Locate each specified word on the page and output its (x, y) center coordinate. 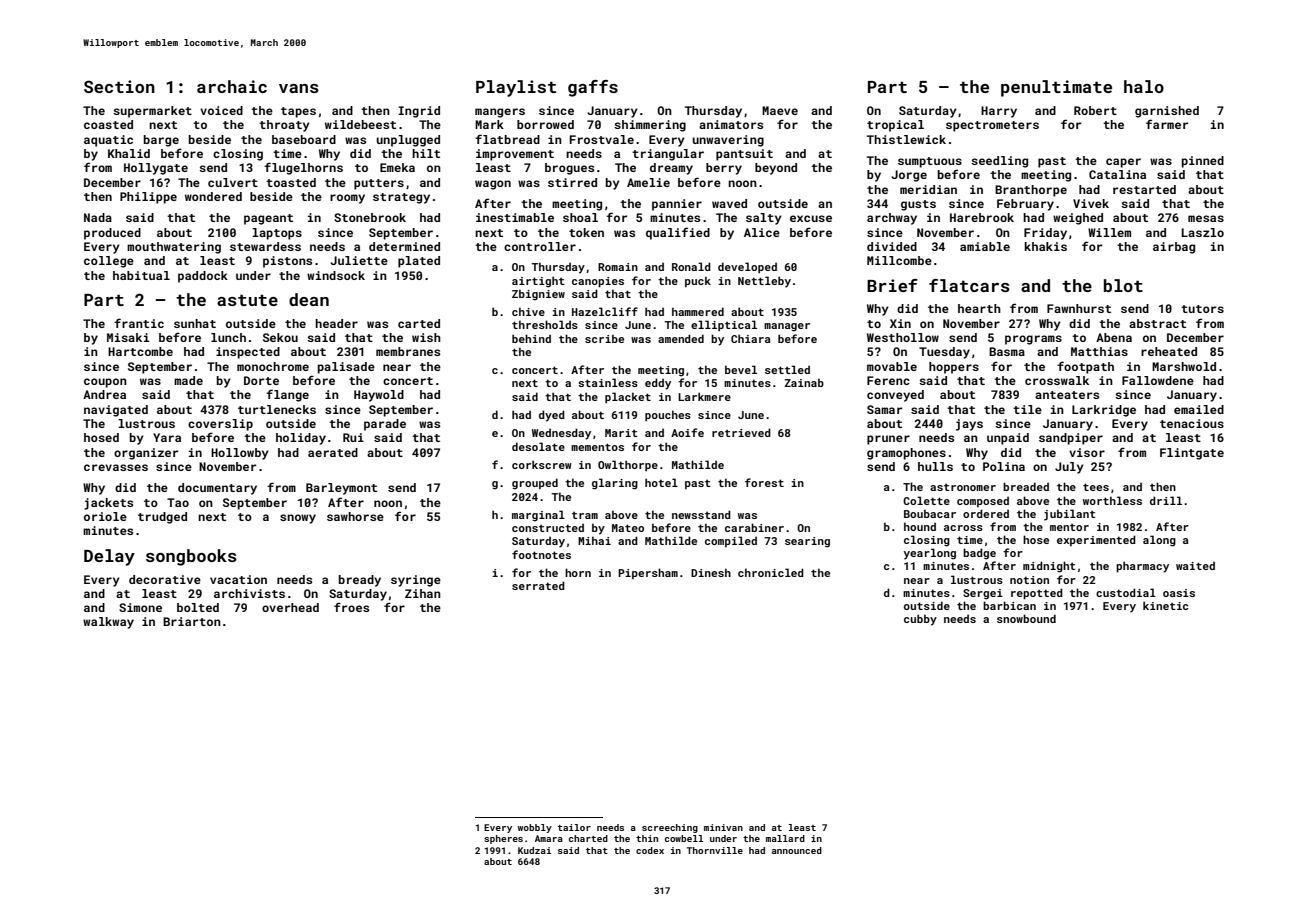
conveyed (895, 396)
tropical (895, 126)
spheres (503, 839)
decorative (165, 579)
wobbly (535, 828)
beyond (776, 169)
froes (351, 607)
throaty (284, 126)
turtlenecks (277, 409)
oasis (1179, 593)
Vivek (1091, 203)
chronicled (771, 572)
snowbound (1026, 618)
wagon (493, 185)
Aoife (687, 432)
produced (112, 234)
